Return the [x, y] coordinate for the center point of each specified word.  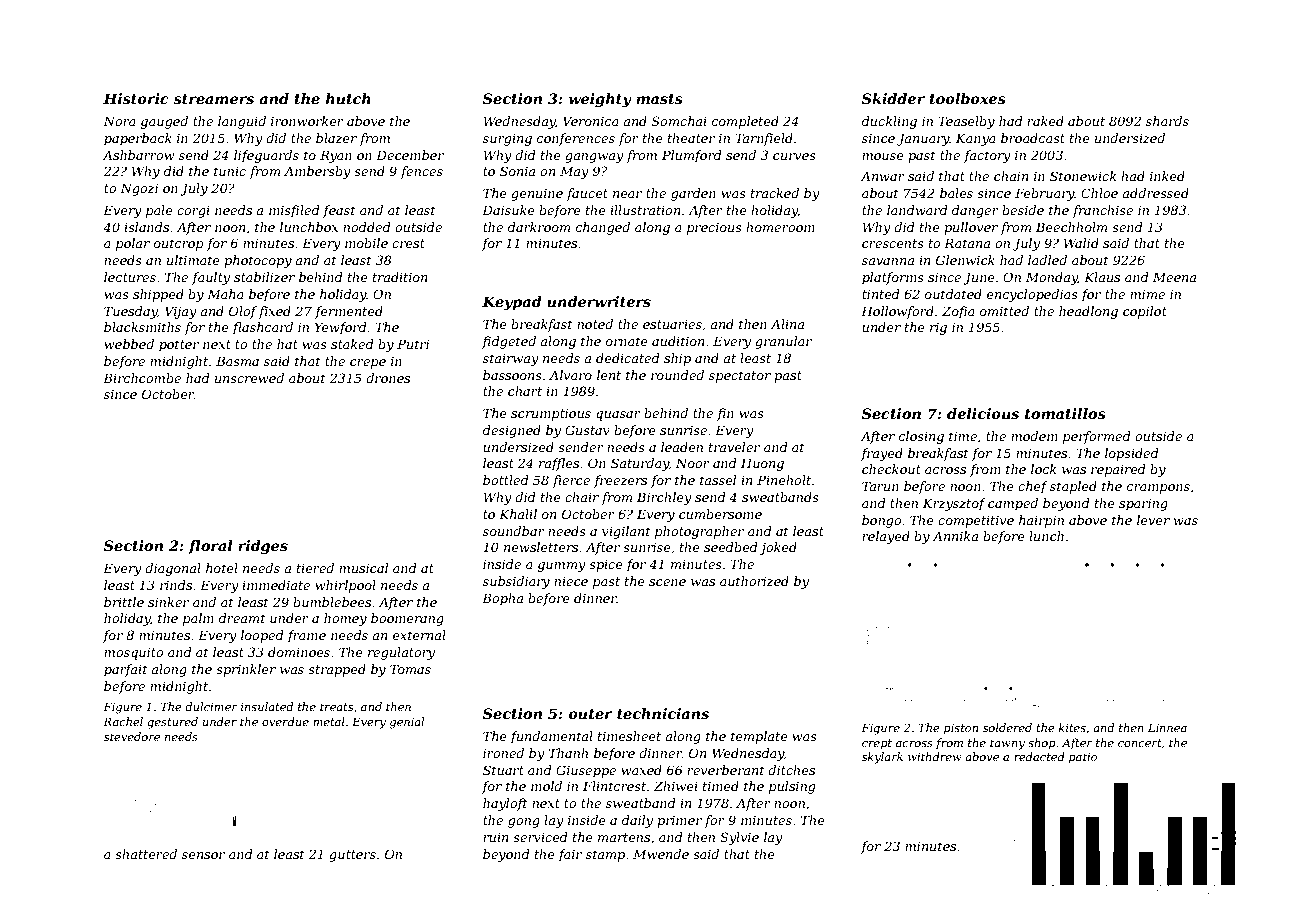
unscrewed [249, 378]
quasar [618, 416]
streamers [213, 99]
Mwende [661, 854]
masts [659, 99]
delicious [983, 413]
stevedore [132, 736]
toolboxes [967, 98]
